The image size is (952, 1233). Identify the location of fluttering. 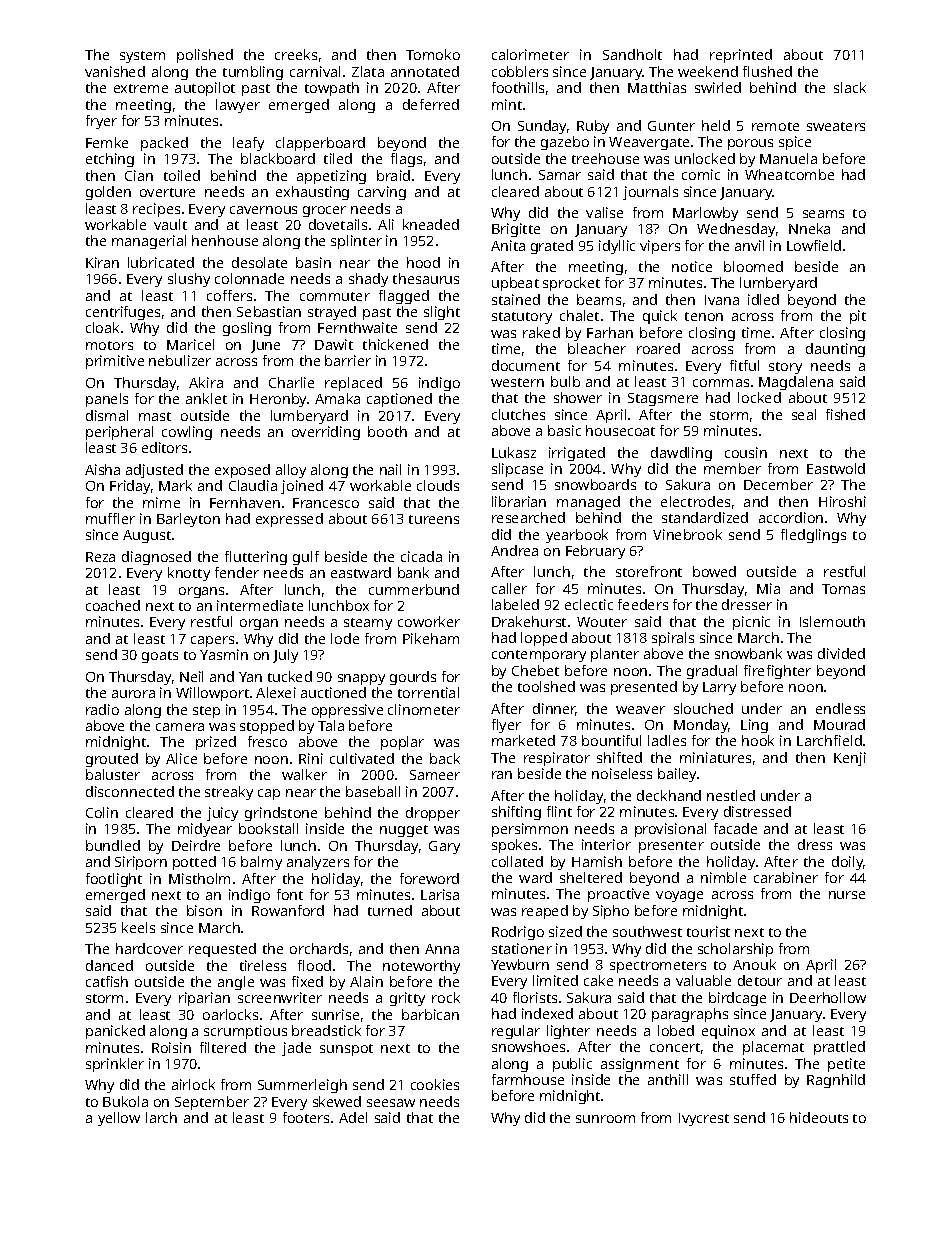
(256, 558).
